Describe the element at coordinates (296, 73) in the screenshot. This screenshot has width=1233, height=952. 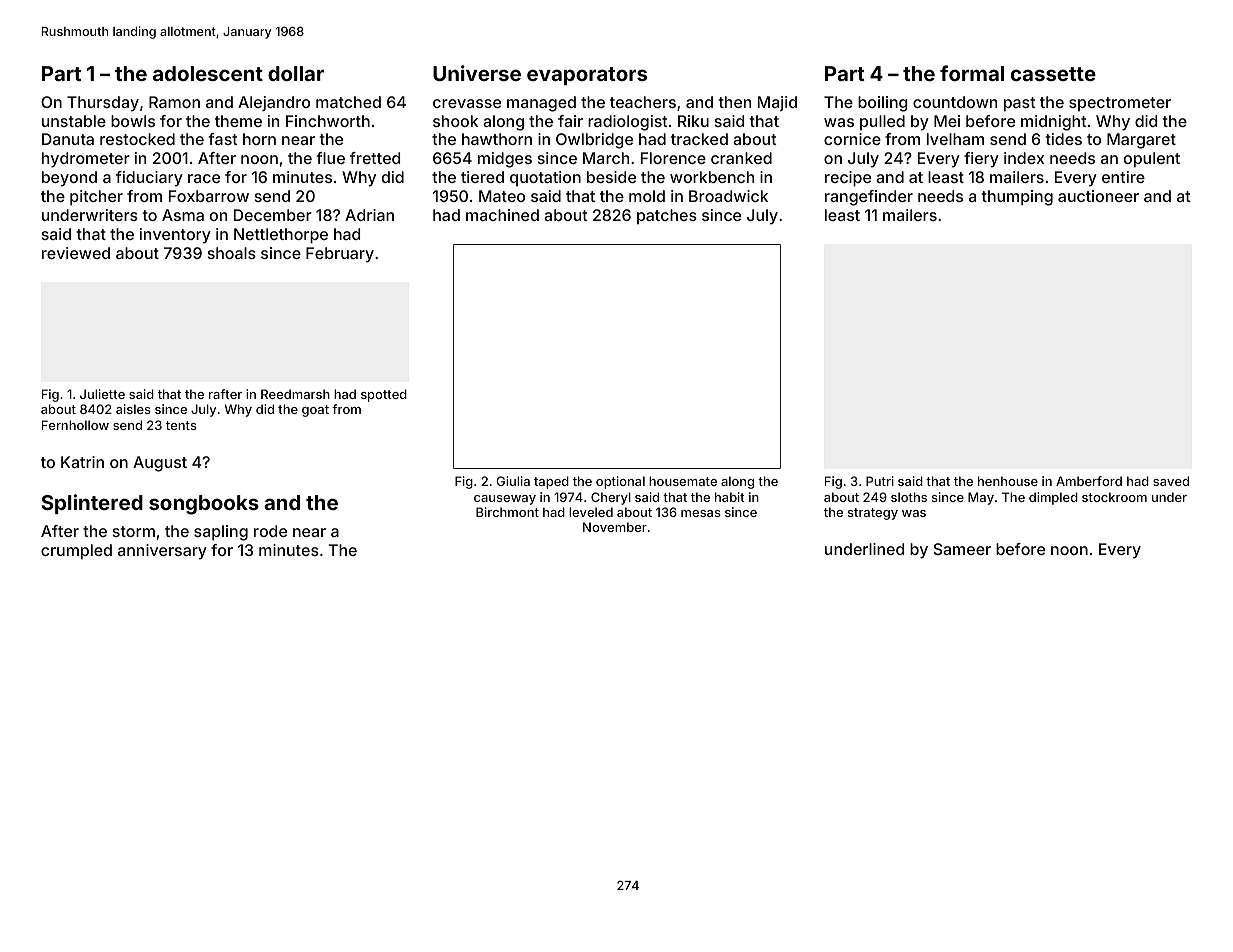
I see `dollar` at that location.
